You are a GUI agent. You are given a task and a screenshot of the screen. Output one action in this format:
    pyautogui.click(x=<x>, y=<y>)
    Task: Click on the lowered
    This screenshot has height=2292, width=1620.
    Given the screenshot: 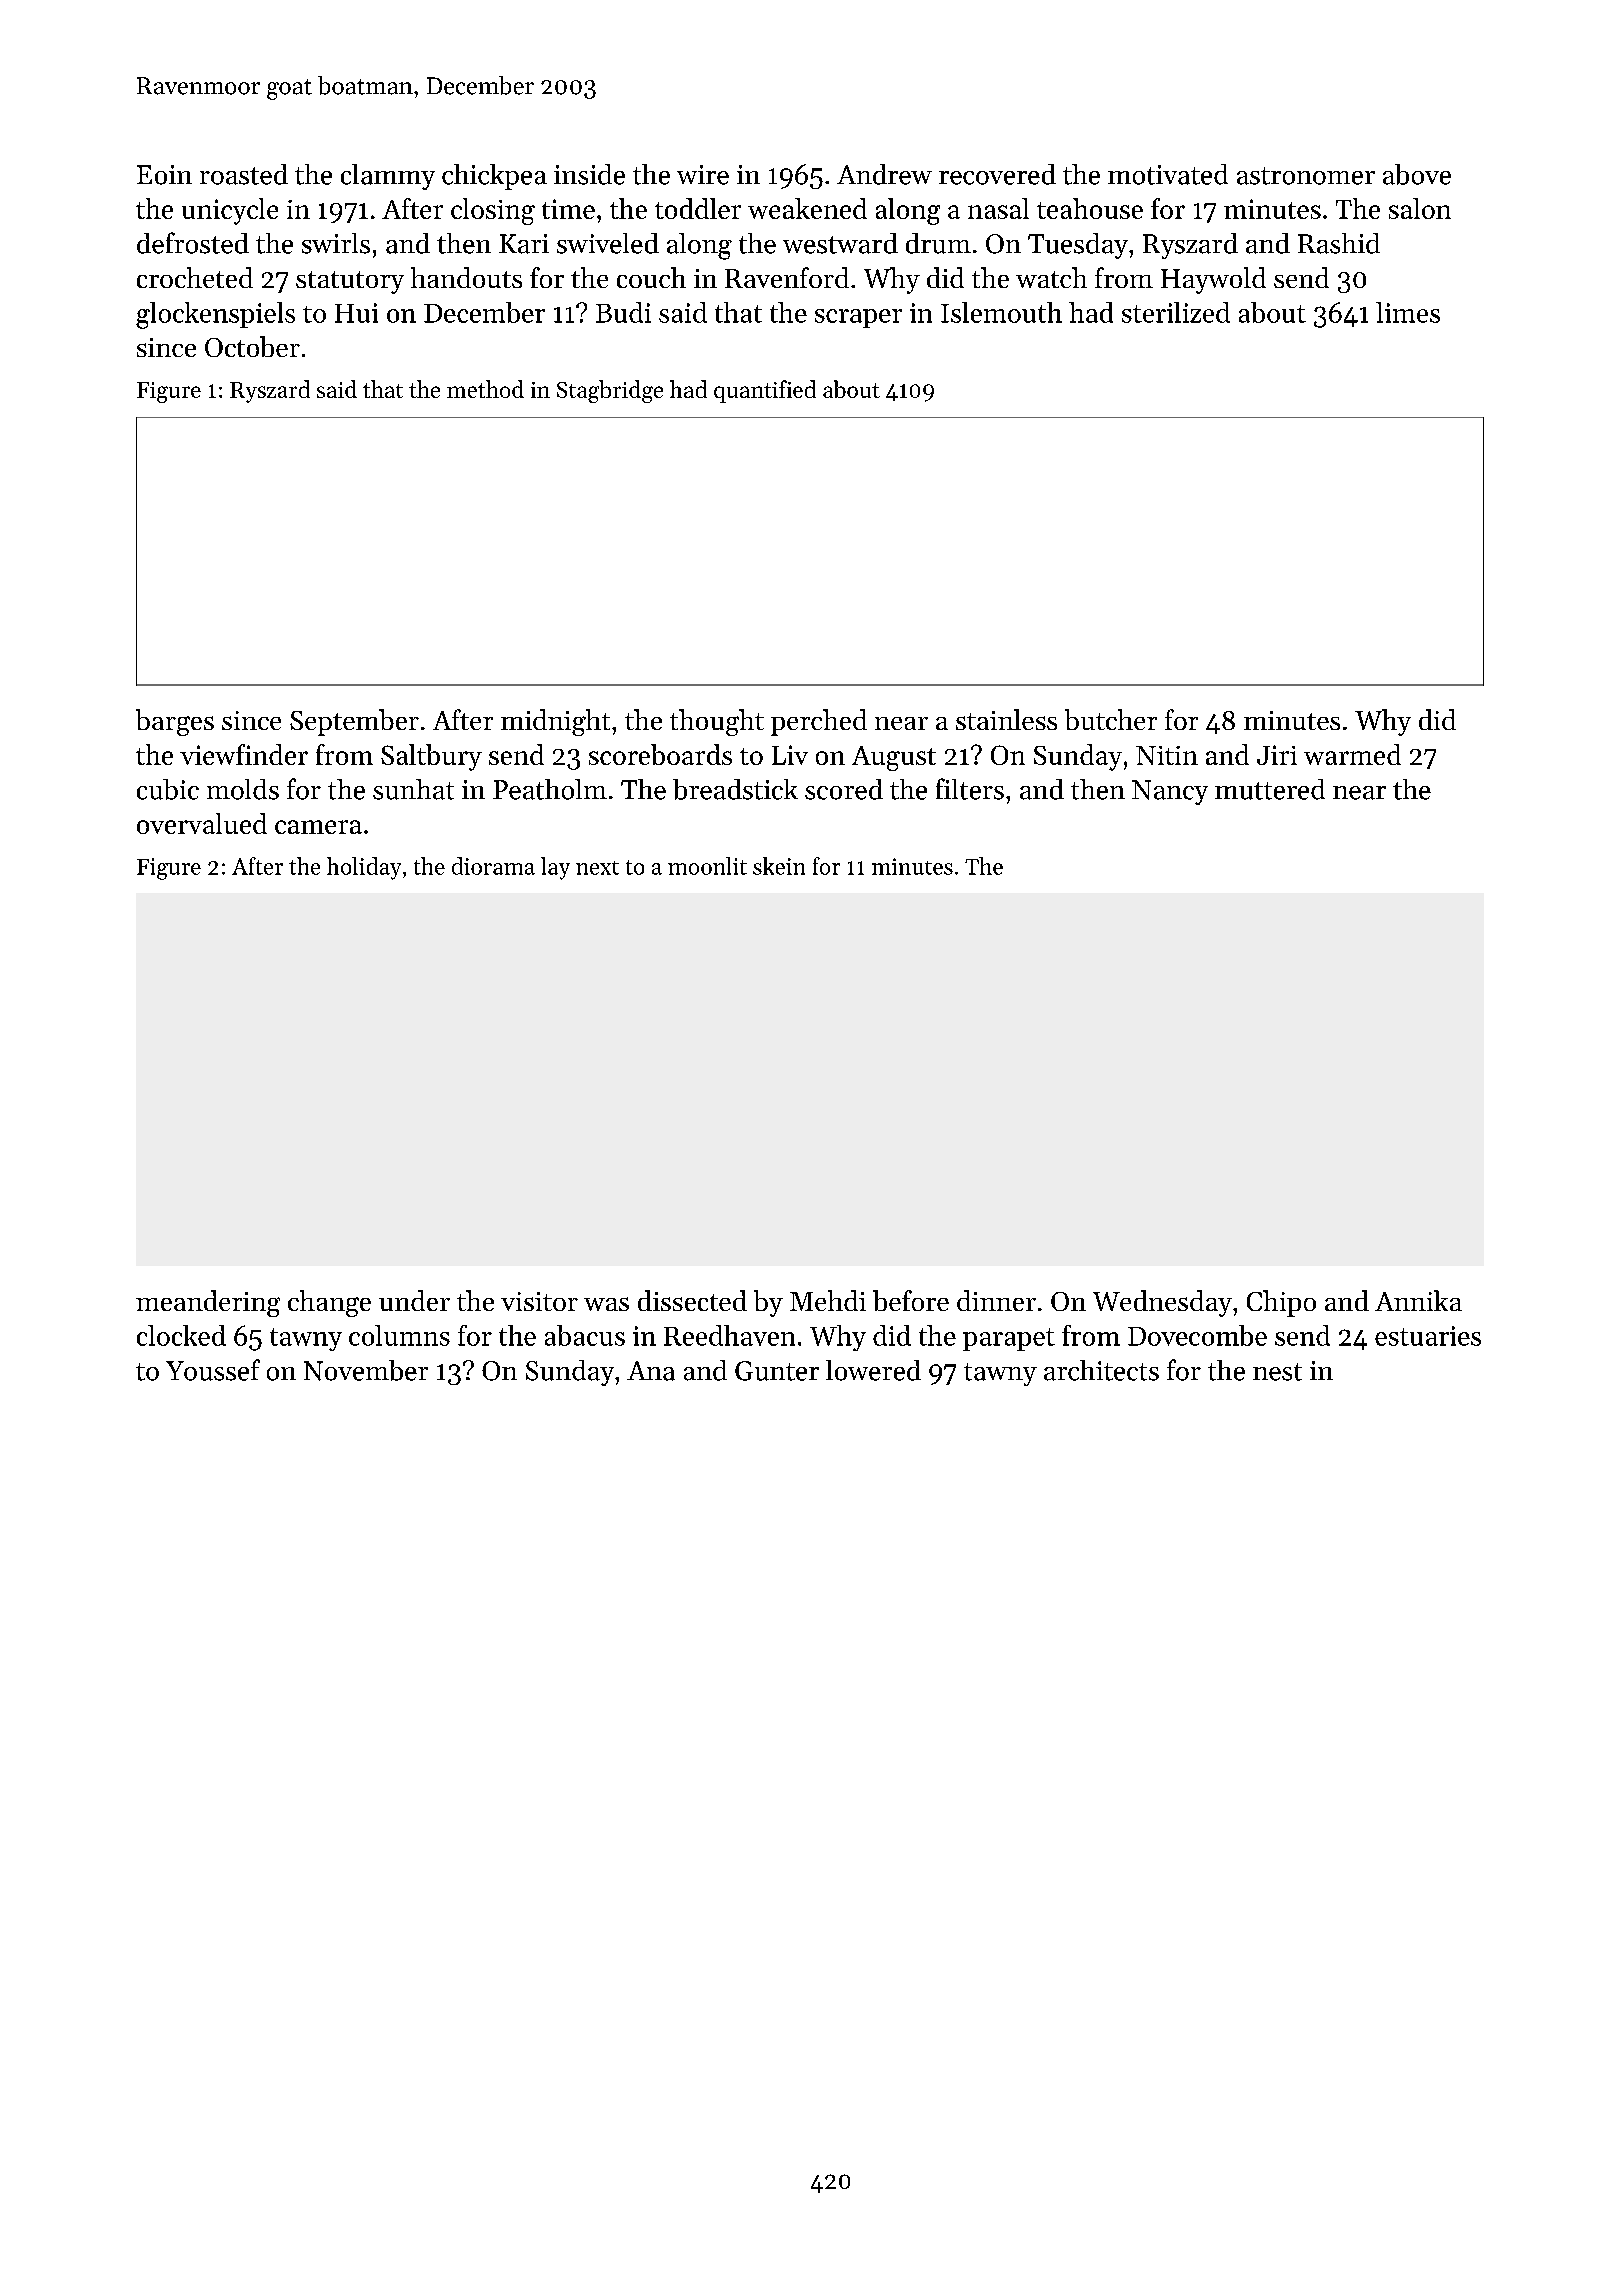 What is the action you would take?
    pyautogui.click(x=873, y=1370)
